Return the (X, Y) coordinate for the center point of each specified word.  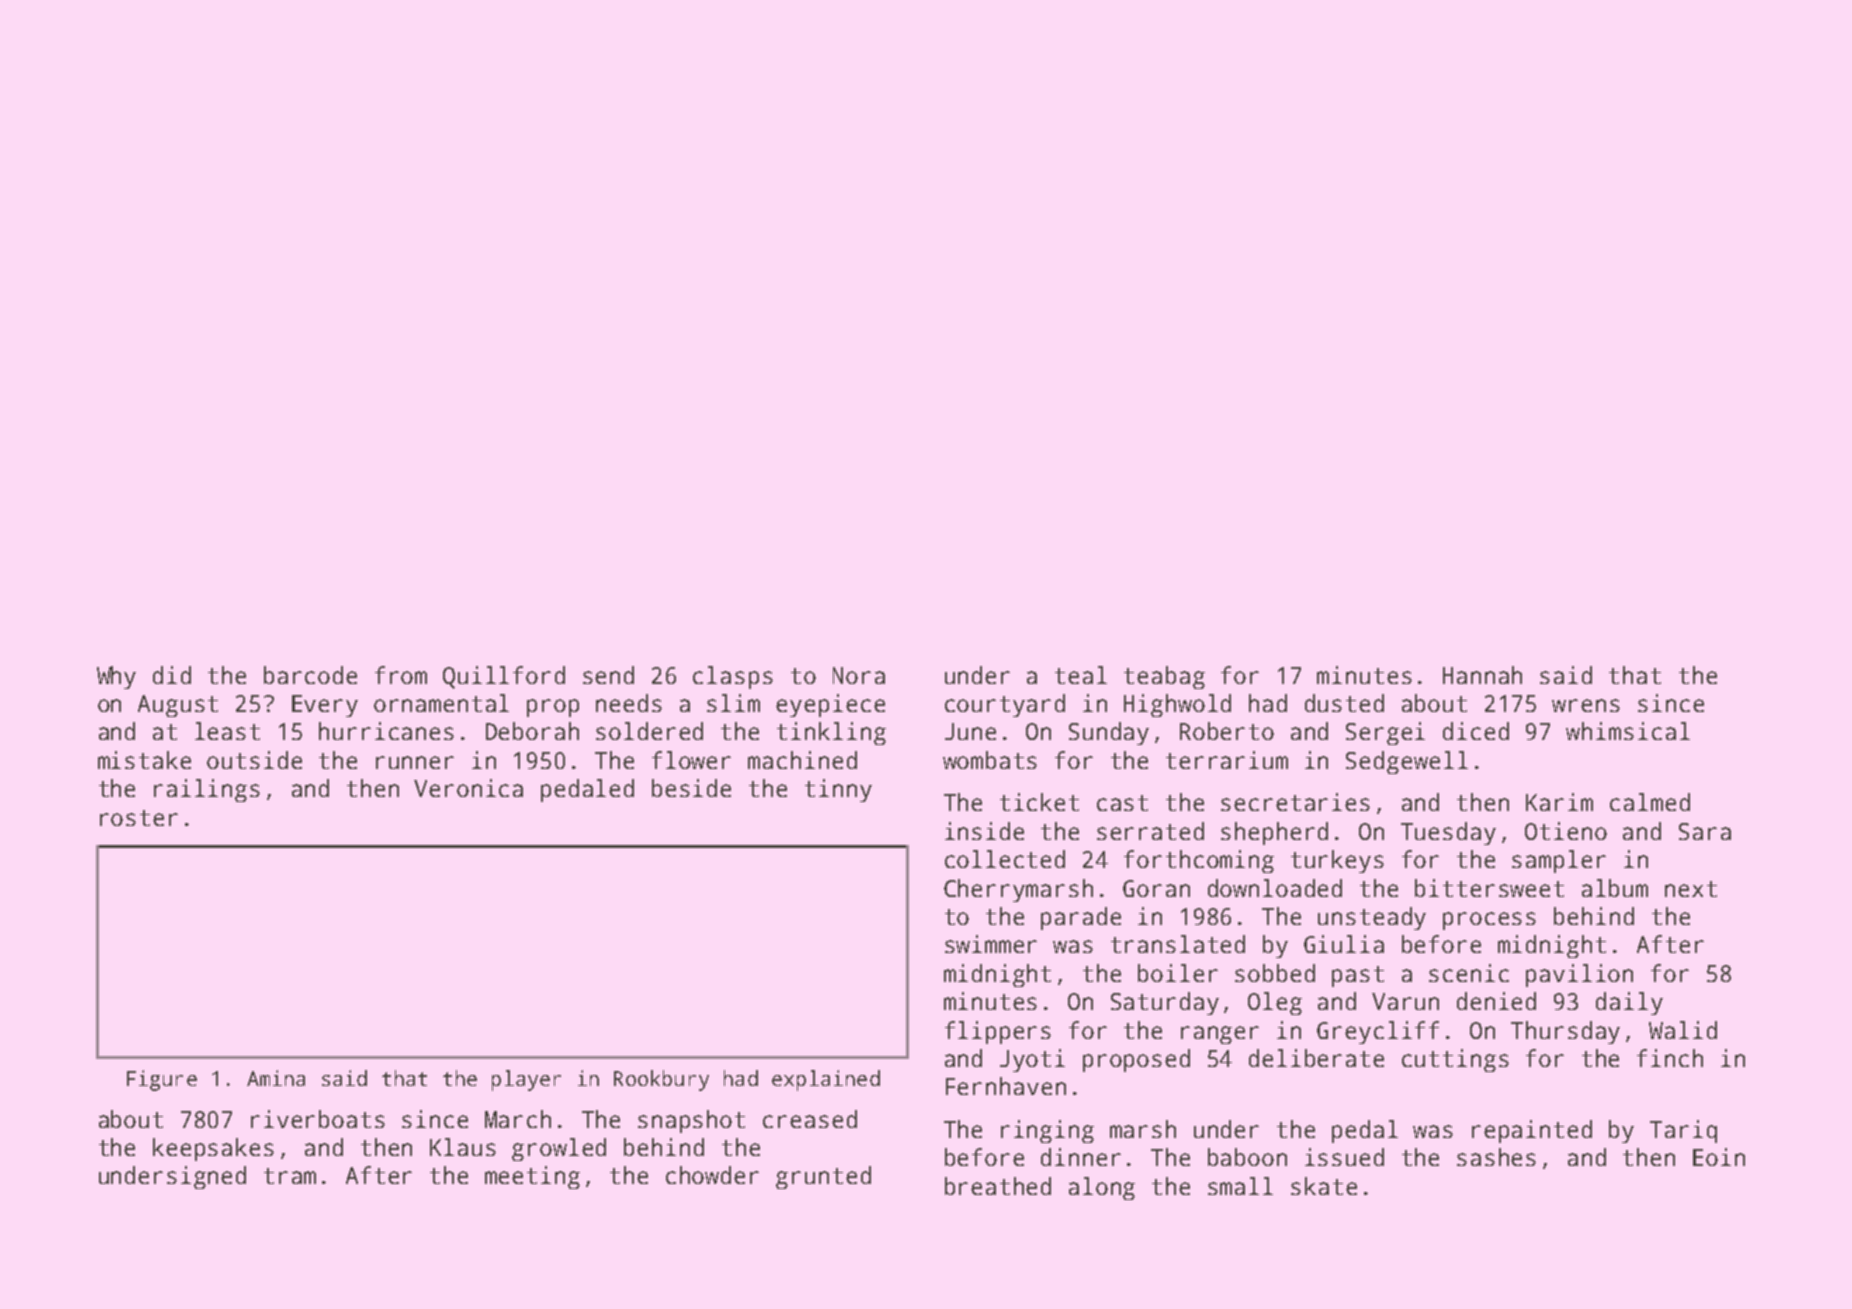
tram (290, 1176)
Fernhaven (1006, 1086)
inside (984, 831)
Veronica (468, 788)
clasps (733, 677)
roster (139, 818)
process (1489, 921)
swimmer (991, 944)
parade (1081, 918)
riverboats (318, 1119)
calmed (1650, 802)
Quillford (504, 677)
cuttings (1455, 1060)
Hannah (1482, 675)
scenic (1469, 973)
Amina (276, 1078)
